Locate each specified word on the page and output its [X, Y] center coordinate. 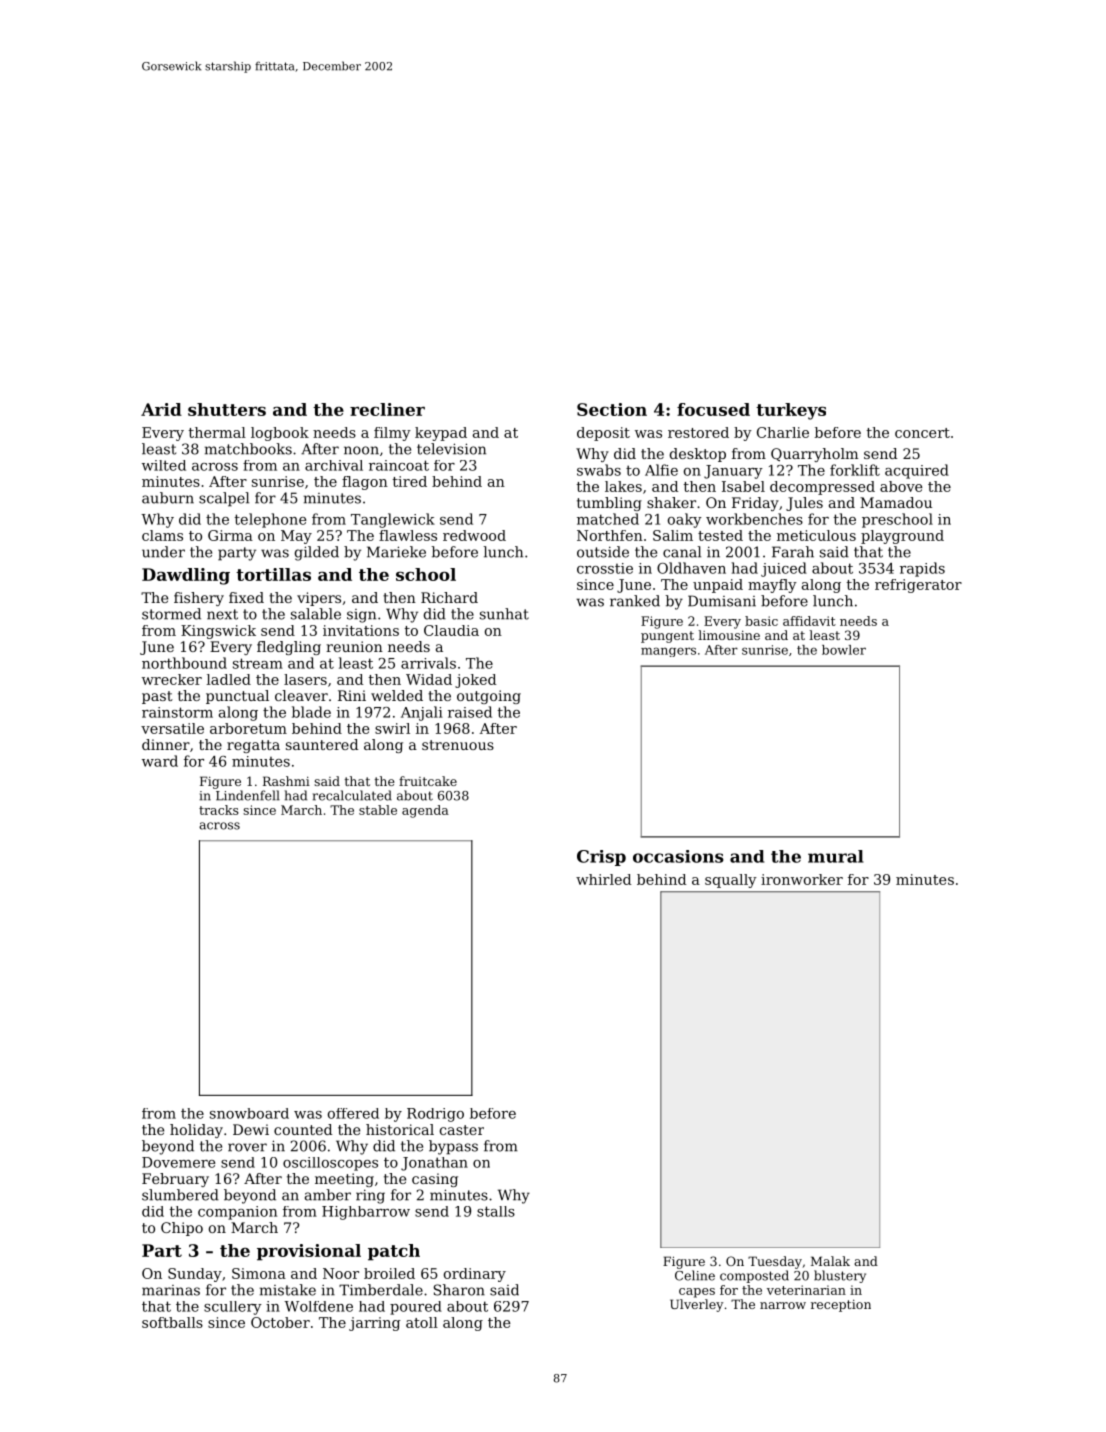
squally [731, 881]
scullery [233, 1308]
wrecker [172, 679]
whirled [603, 879]
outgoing [489, 697]
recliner [387, 409]
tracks [219, 810]
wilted [164, 465]
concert [922, 433]
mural [836, 856]
